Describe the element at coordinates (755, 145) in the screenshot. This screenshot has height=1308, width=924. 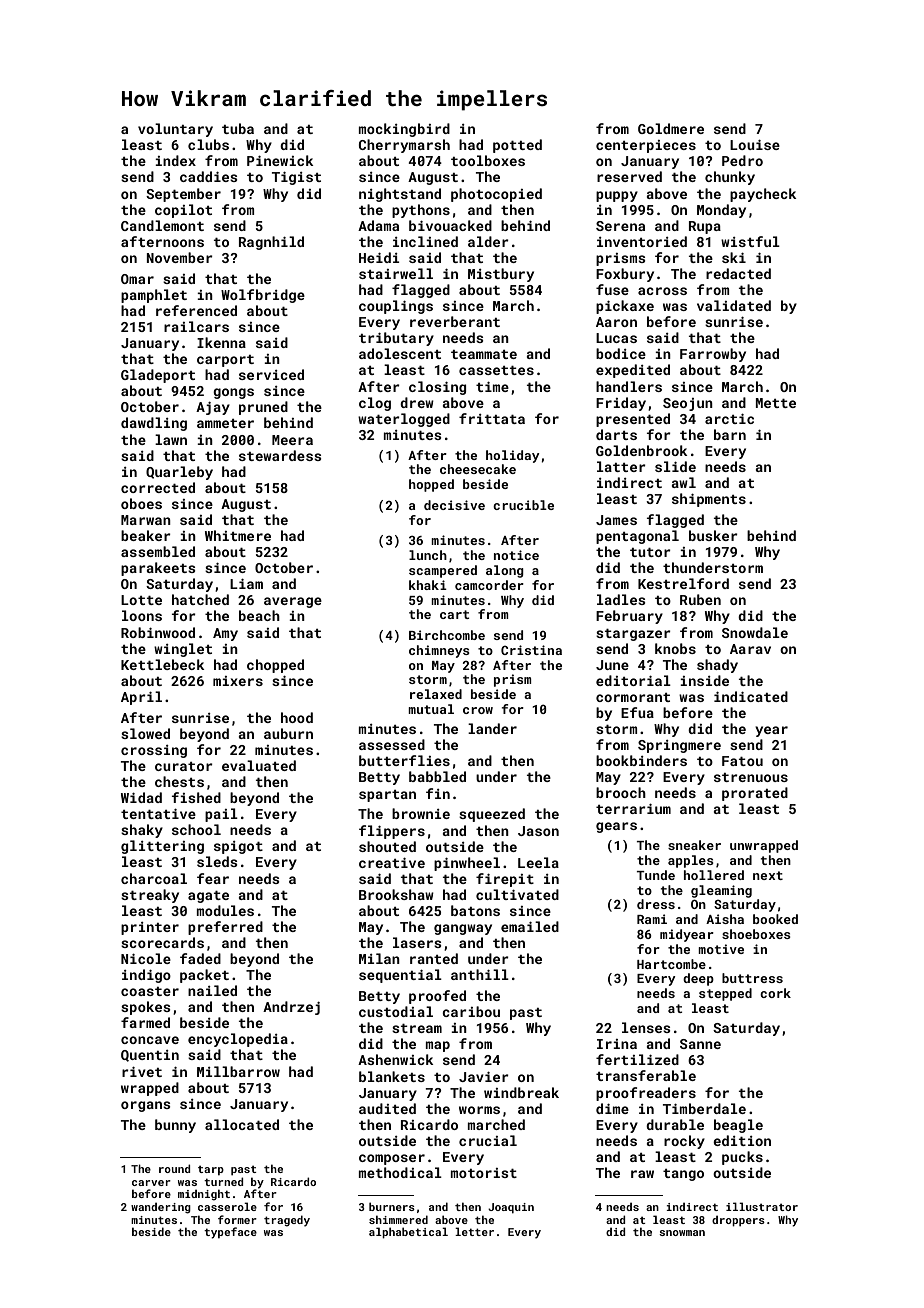
I see `Louise` at that location.
